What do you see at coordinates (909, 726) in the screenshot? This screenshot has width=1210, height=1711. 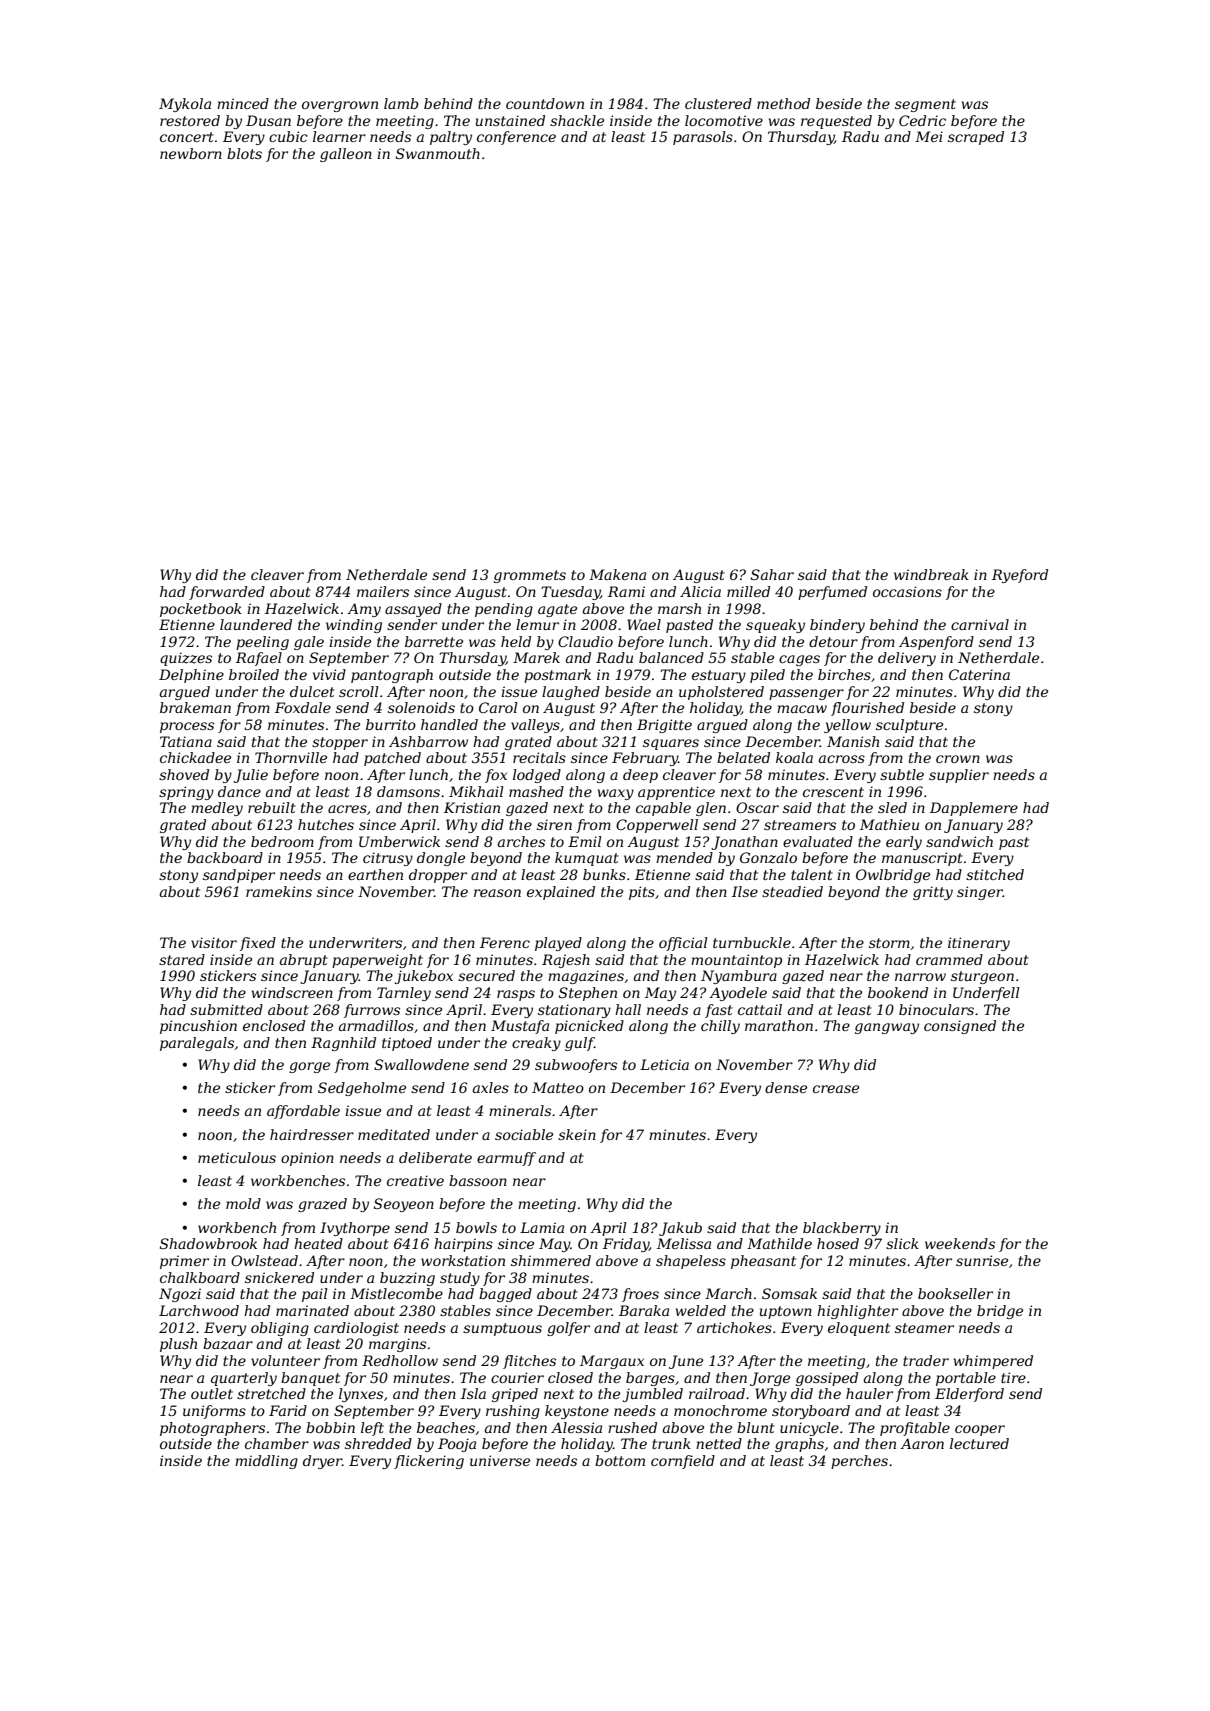 I see `sculpture` at bounding box center [909, 726].
